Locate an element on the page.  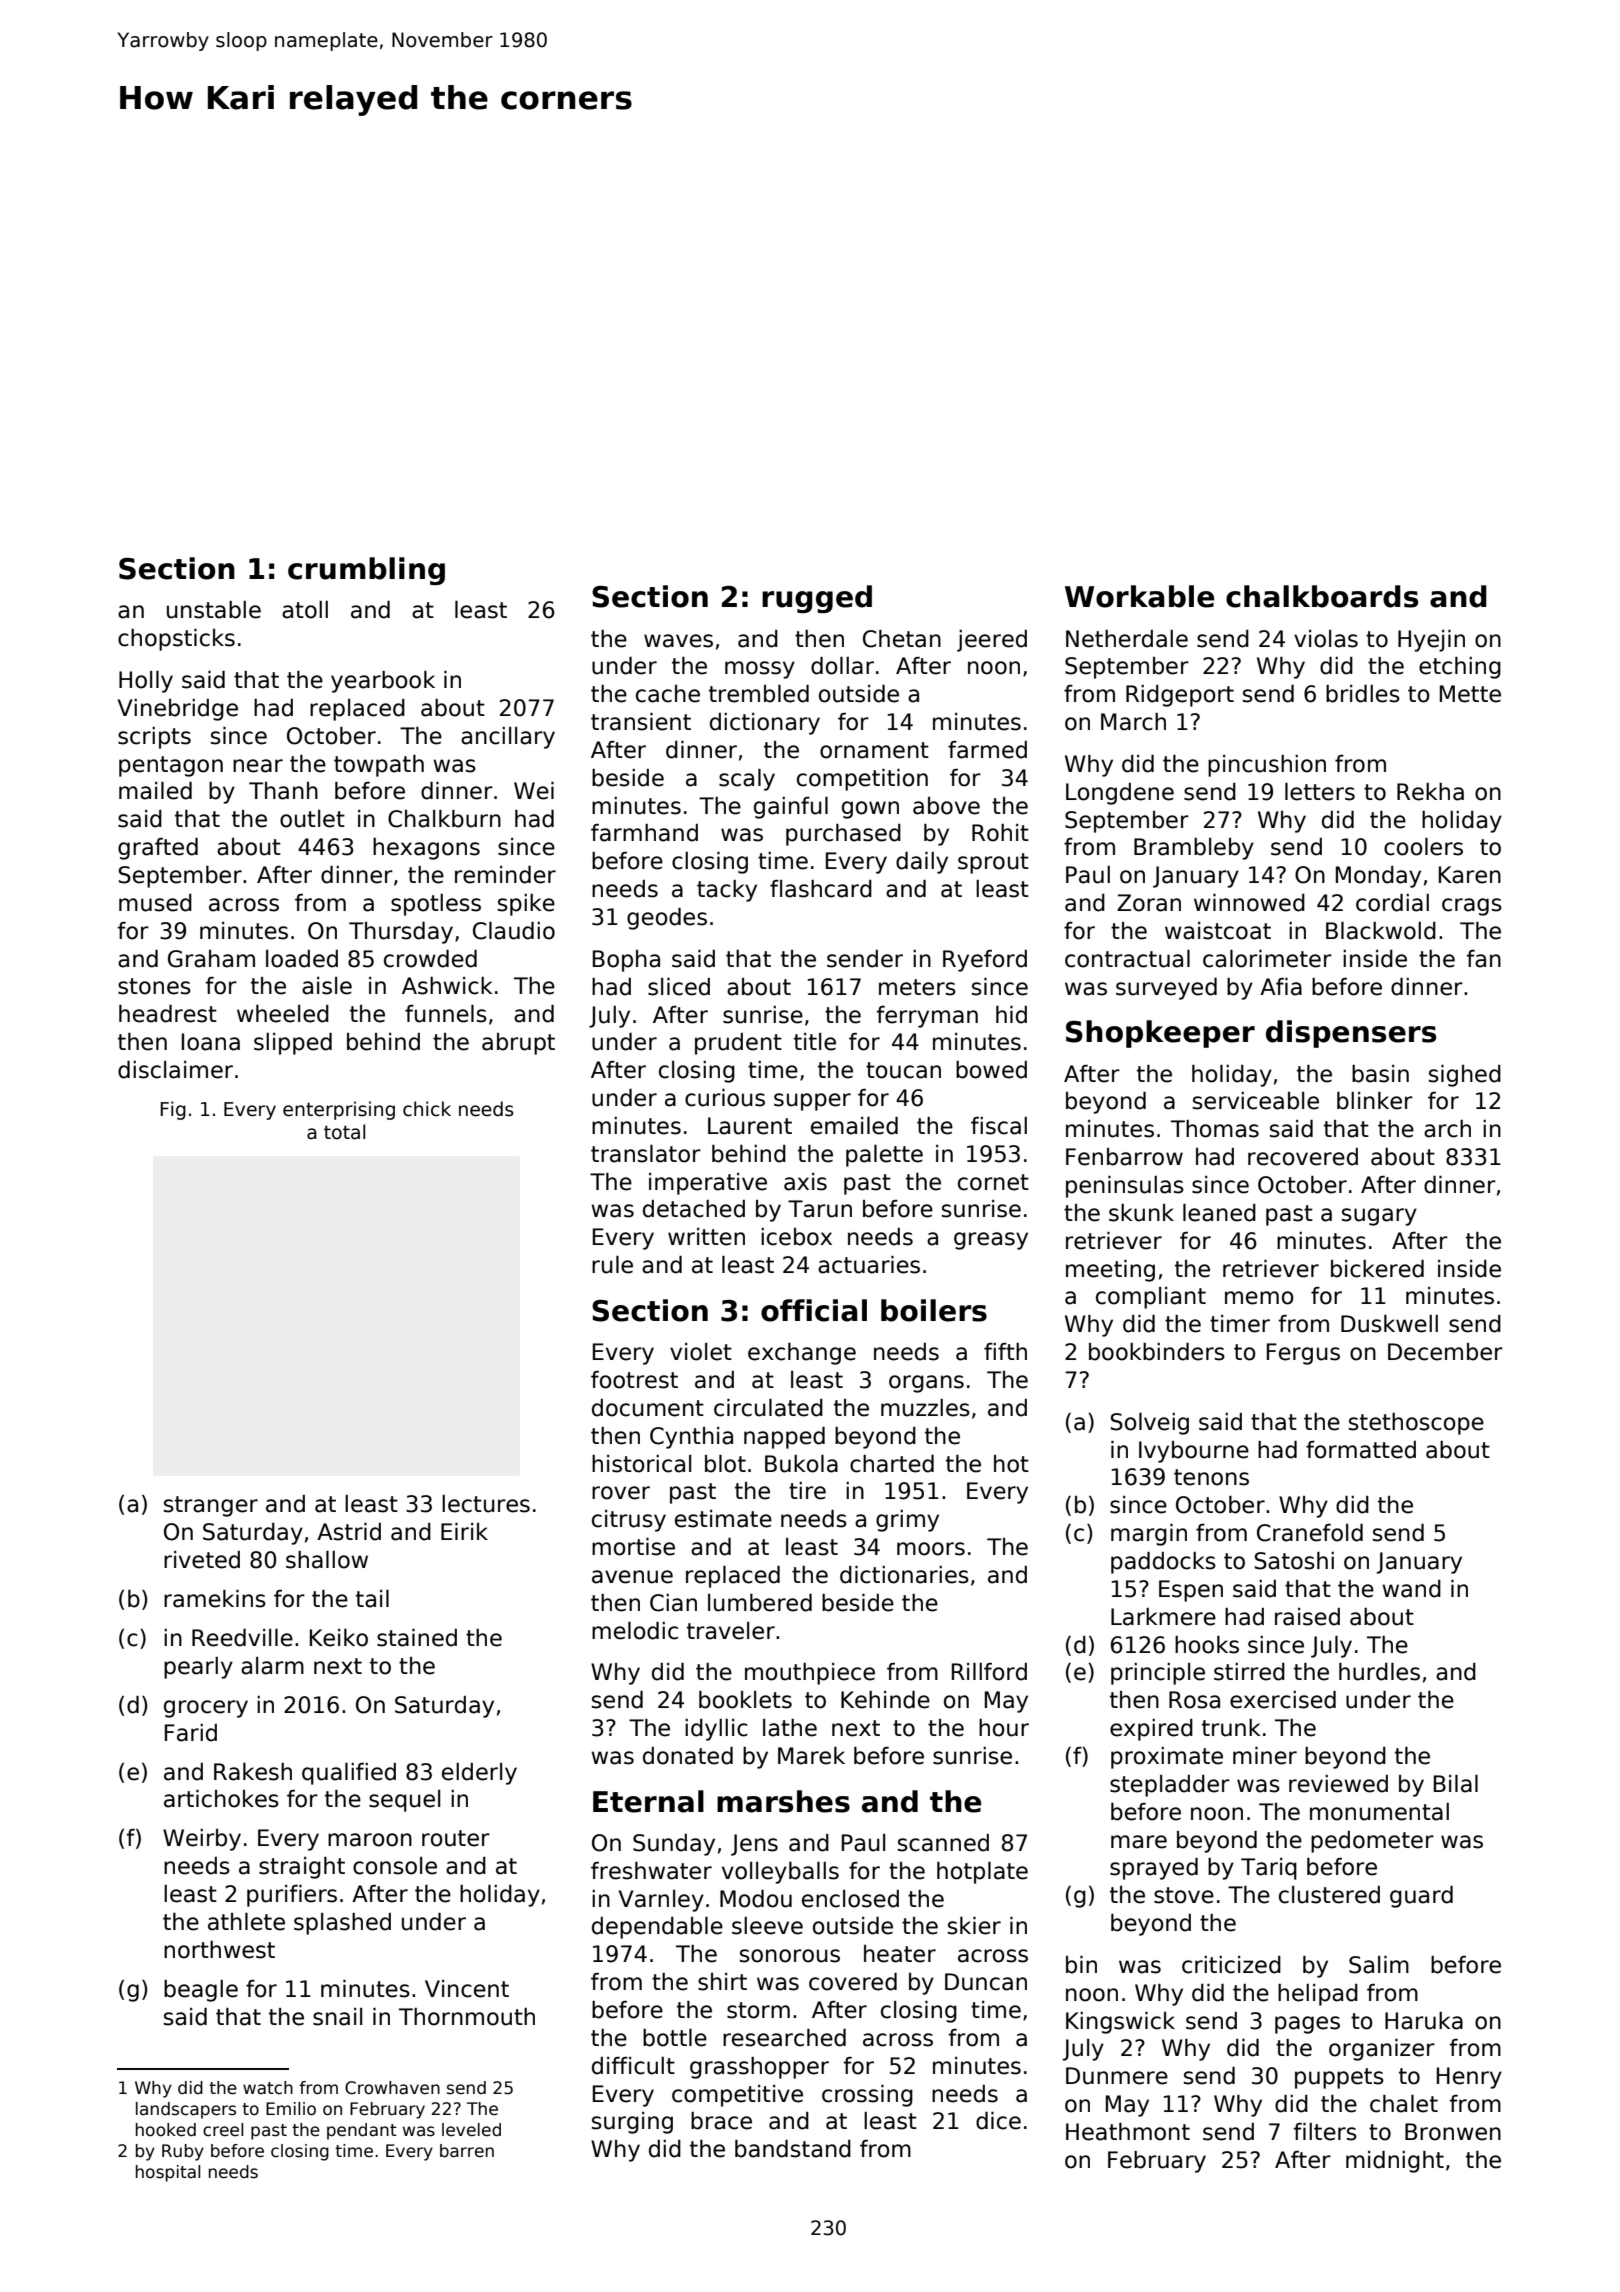
Solveig is located at coordinates (1149, 1424).
